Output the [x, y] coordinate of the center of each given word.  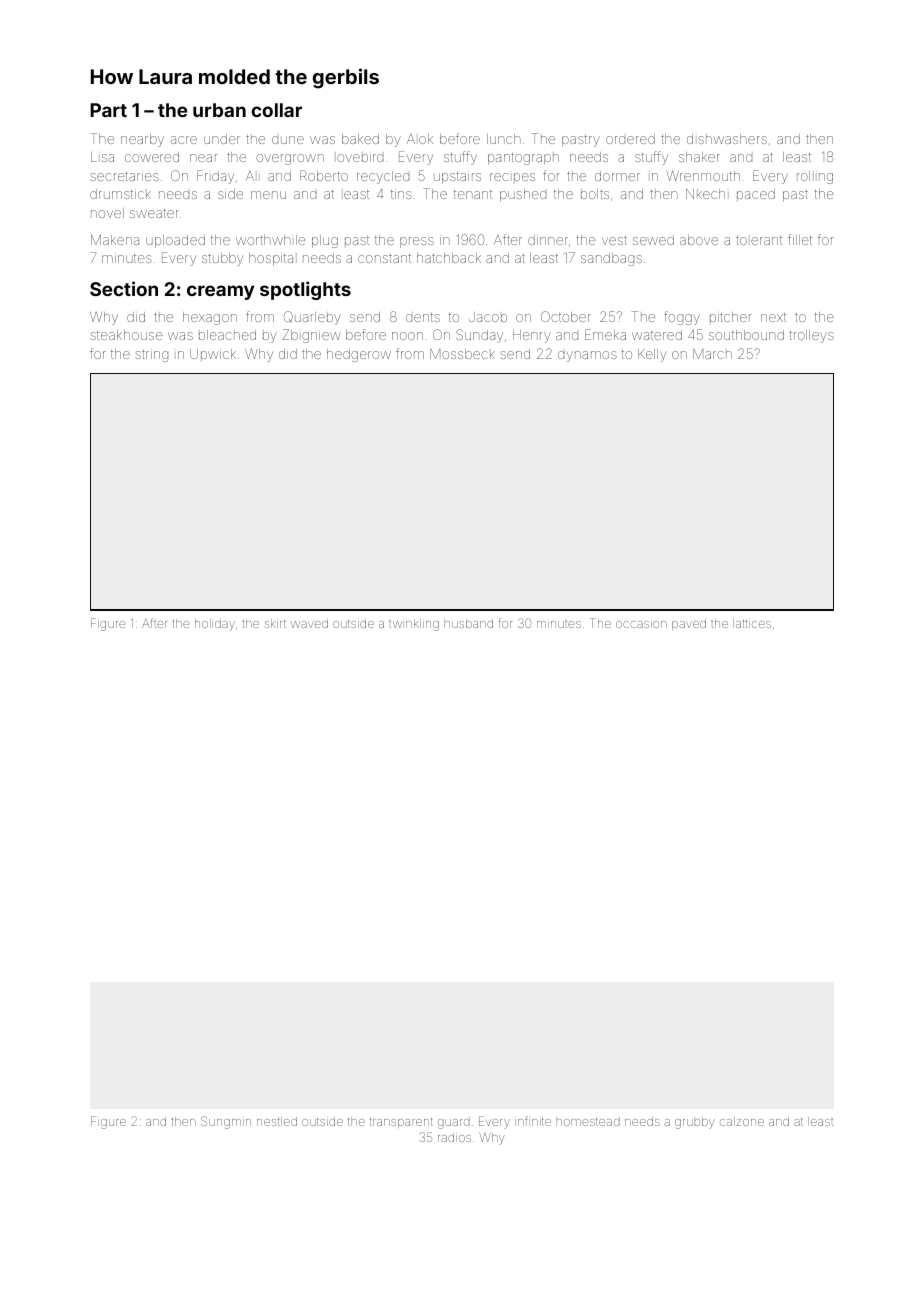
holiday [215, 625]
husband [468, 623]
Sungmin [226, 1122]
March [712, 354]
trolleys [811, 336]
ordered [630, 139]
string [151, 356]
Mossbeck [462, 354]
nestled [277, 1121]
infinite [533, 1121]
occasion [641, 624]
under [222, 139]
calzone [742, 1121]
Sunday [479, 336]
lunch [504, 139]
